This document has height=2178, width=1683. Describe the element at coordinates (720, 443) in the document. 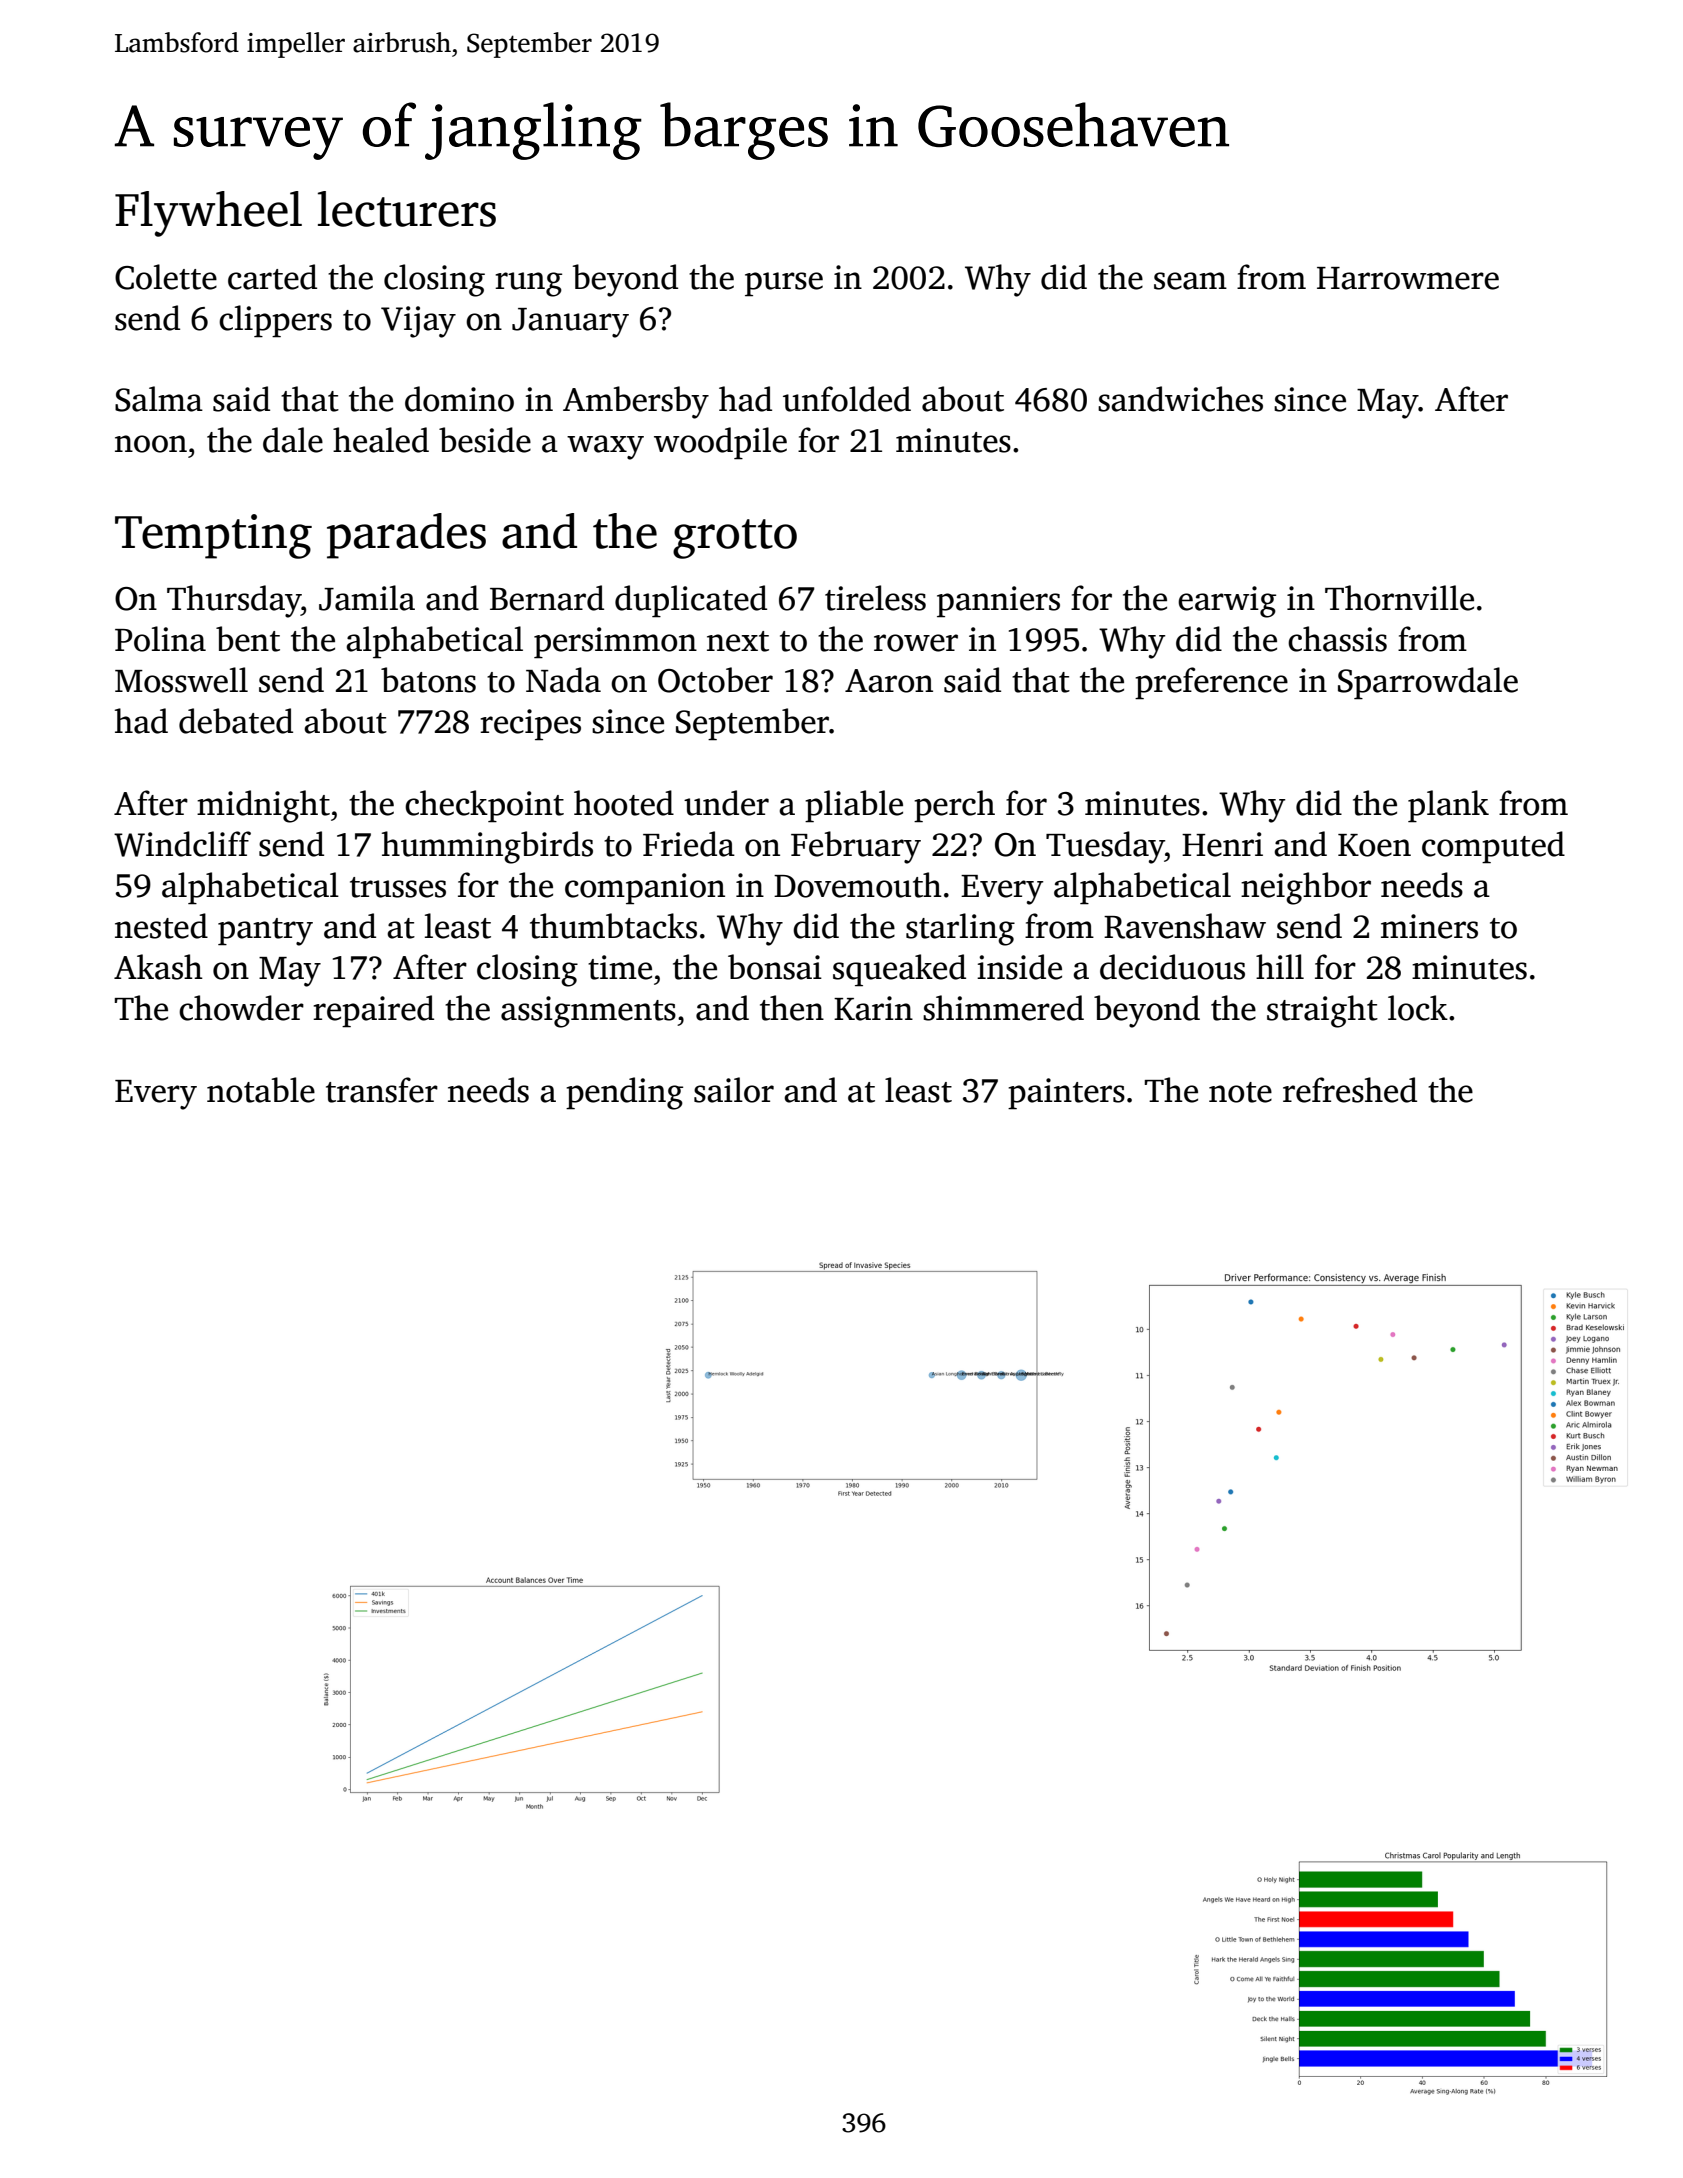

I see `woodpile` at that location.
